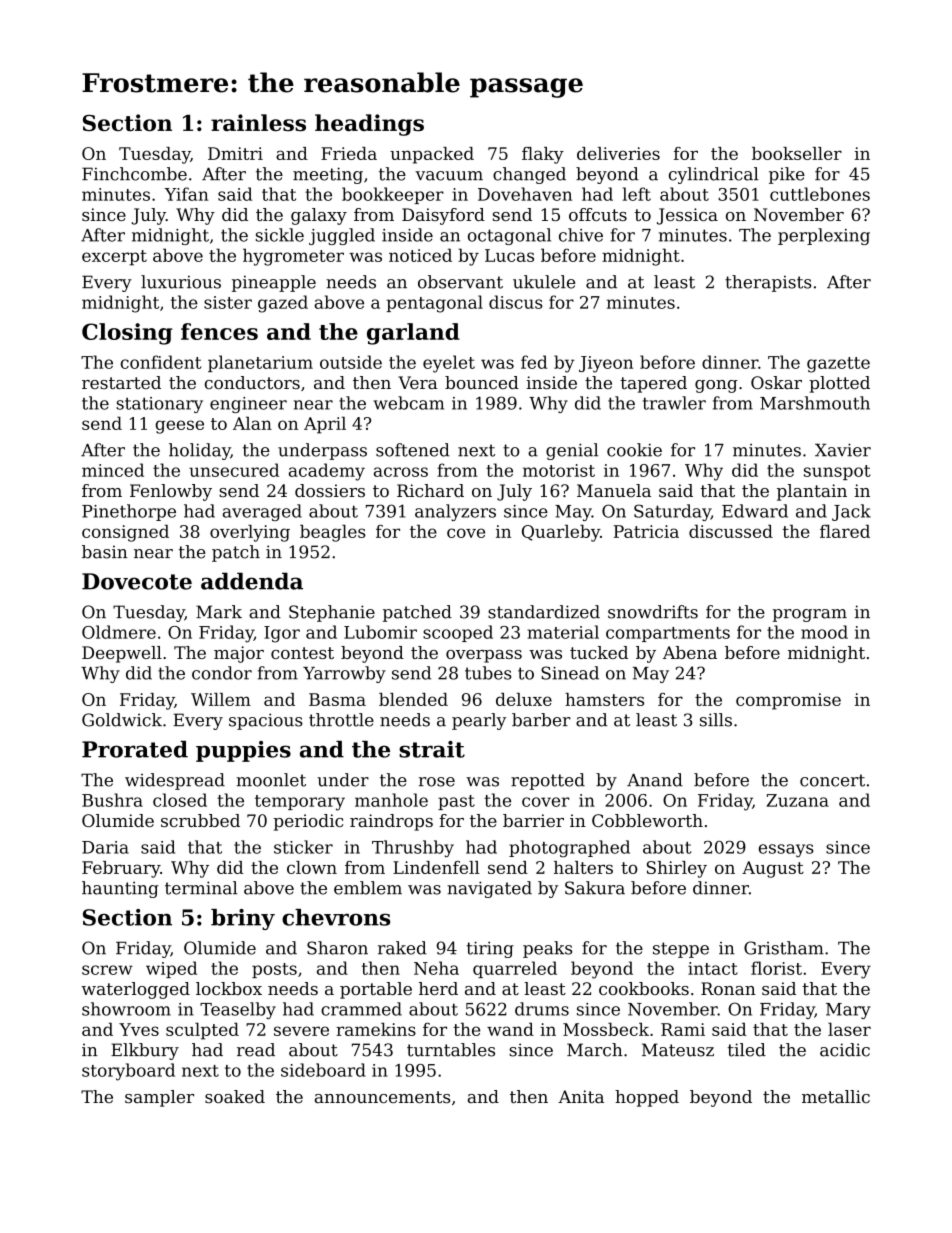  Describe the element at coordinates (243, 751) in the screenshot. I see `puppies` at that location.
